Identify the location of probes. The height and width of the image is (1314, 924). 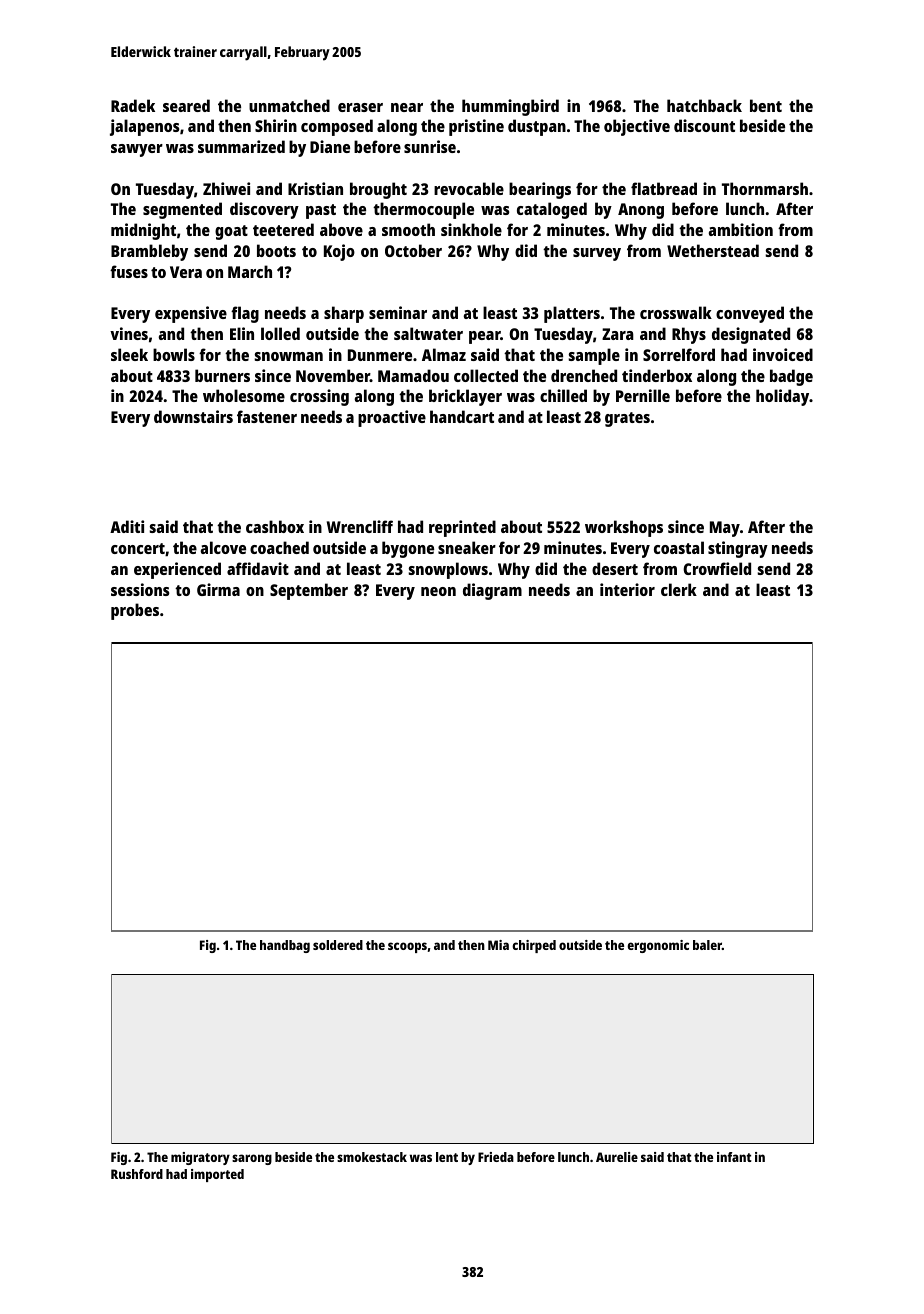
(135, 611).
